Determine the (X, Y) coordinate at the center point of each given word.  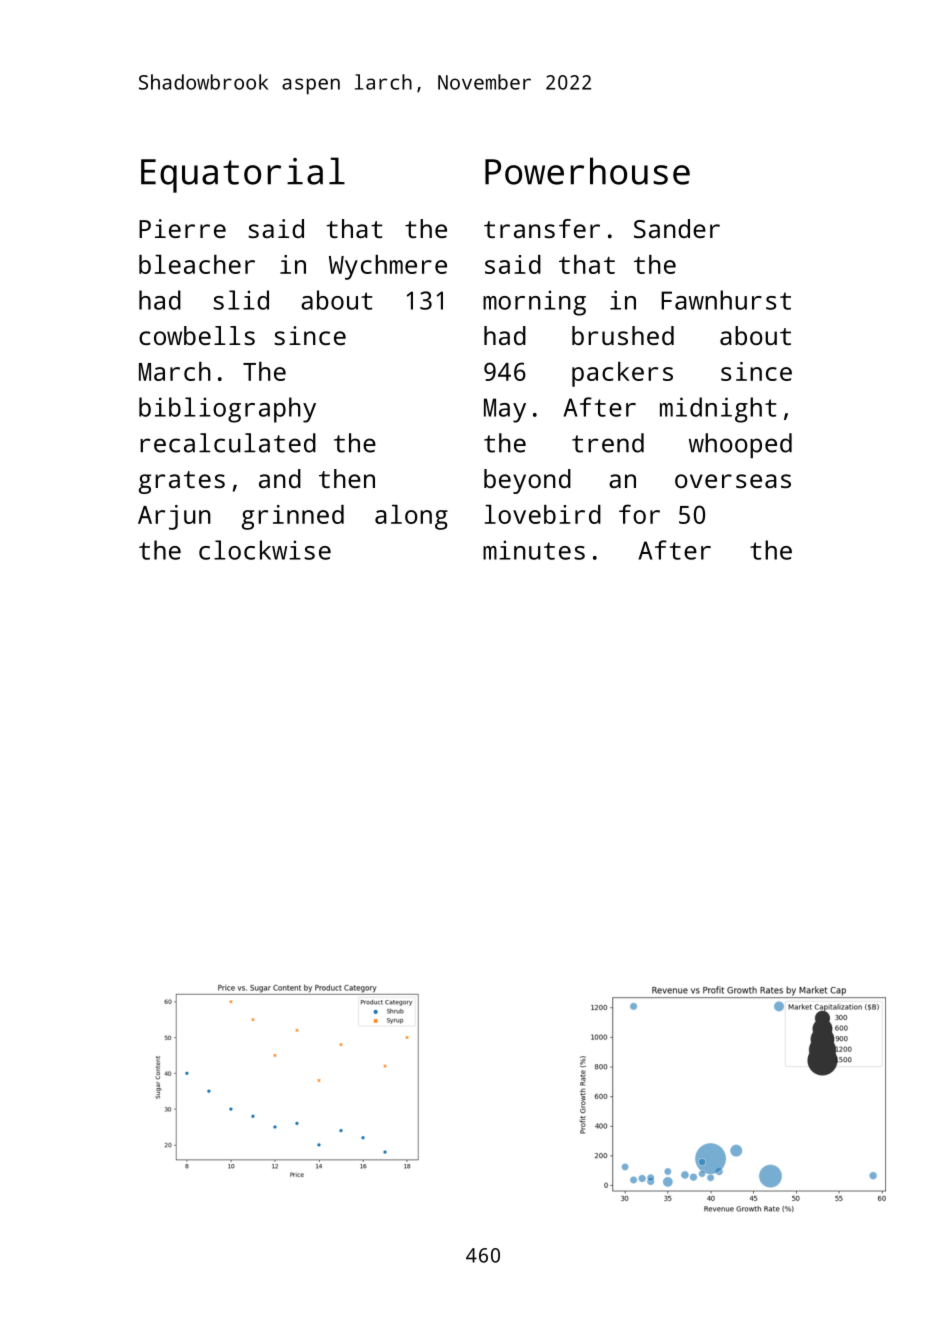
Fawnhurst (726, 300)
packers (622, 374)
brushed (623, 335)
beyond (527, 481)
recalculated (228, 443)
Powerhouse (587, 171)
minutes (534, 550)
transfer (542, 228)
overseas (733, 481)
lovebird (543, 514)
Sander (677, 228)
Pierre (182, 228)
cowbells (197, 335)
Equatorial (243, 175)
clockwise (265, 550)
